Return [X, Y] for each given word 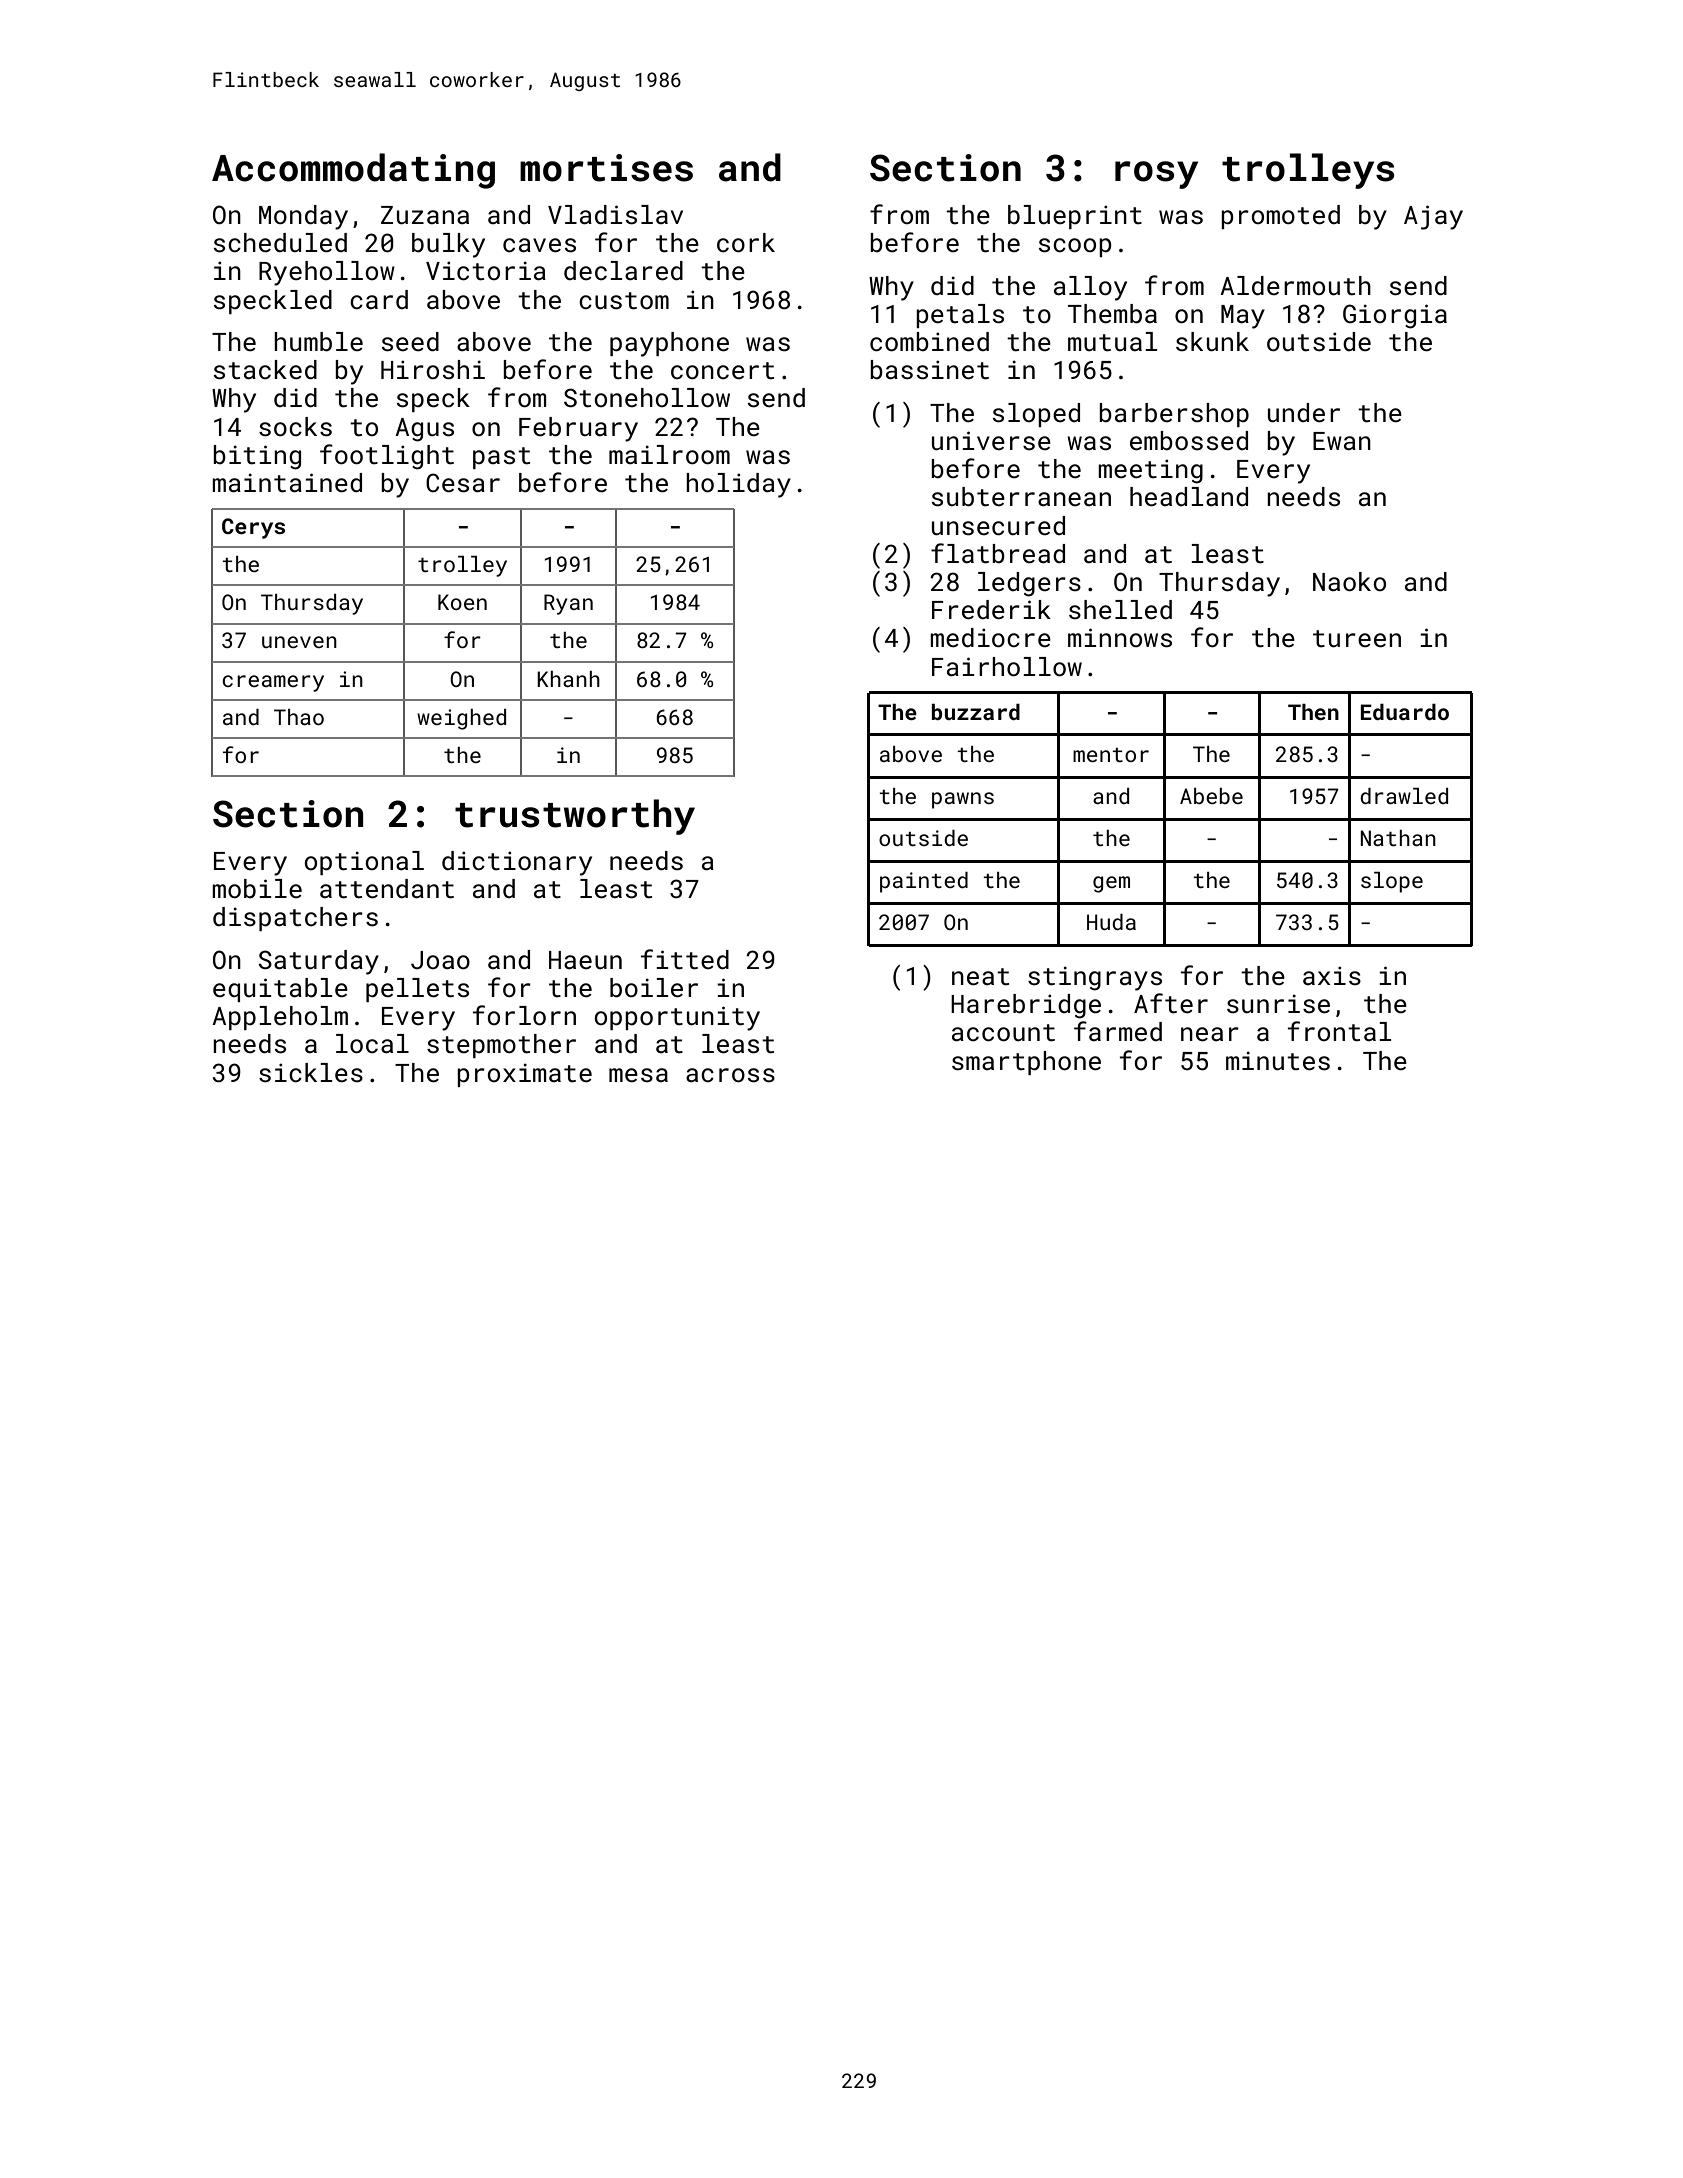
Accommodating [353, 171]
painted [924, 882]
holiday [738, 485]
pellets [417, 990]
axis [1332, 975]
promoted [1280, 217]
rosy [1156, 175]
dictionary [517, 863]
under [1304, 413]
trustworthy [575, 817]
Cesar [463, 483]
